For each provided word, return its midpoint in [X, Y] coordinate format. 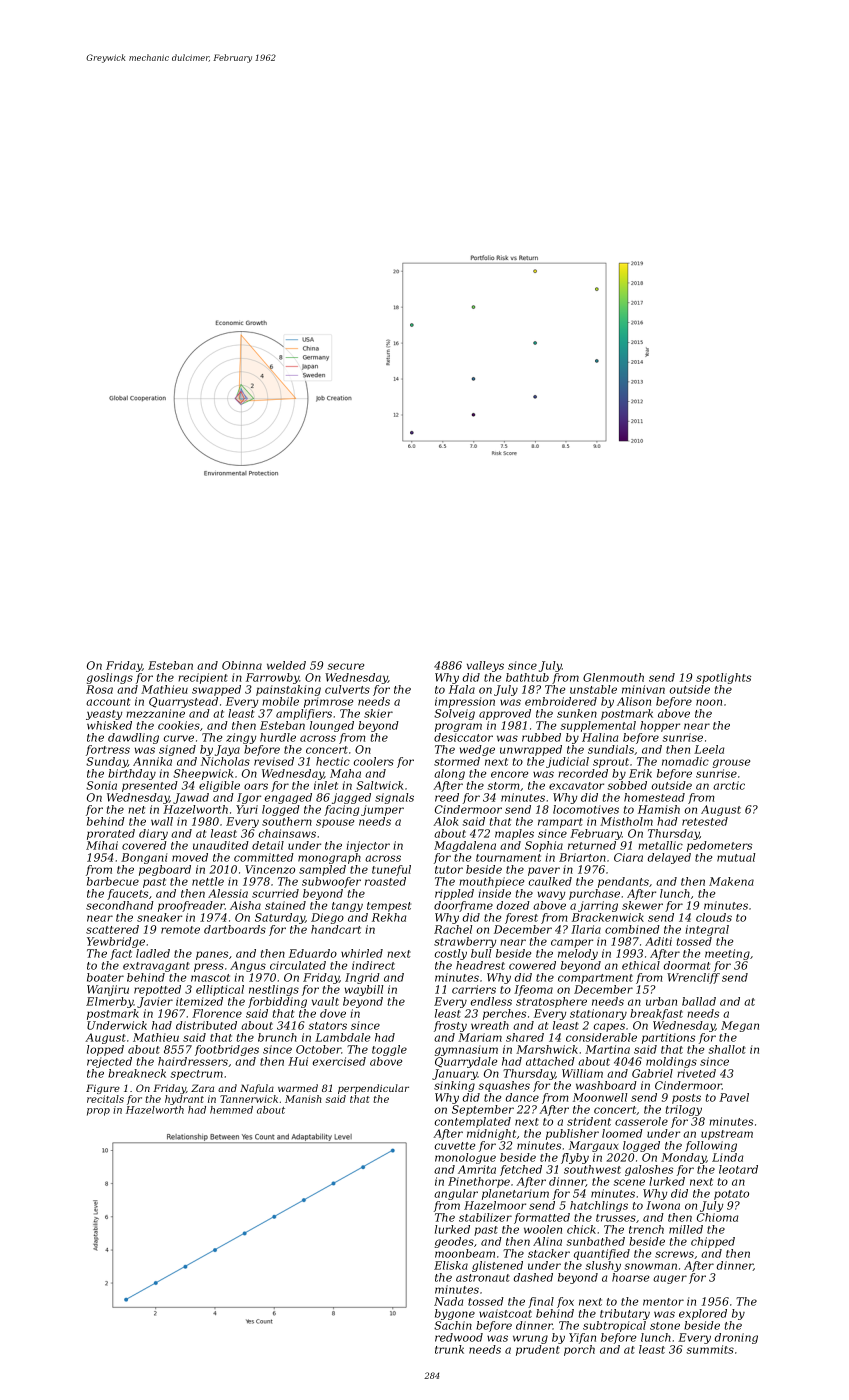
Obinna [242, 665]
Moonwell [600, 1097]
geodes [454, 1242]
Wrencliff [693, 978]
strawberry [465, 942]
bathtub [527, 677]
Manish [303, 1099]
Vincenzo [270, 869]
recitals [105, 1099]
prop [98, 1112]
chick [581, 1229]
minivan [643, 689]
